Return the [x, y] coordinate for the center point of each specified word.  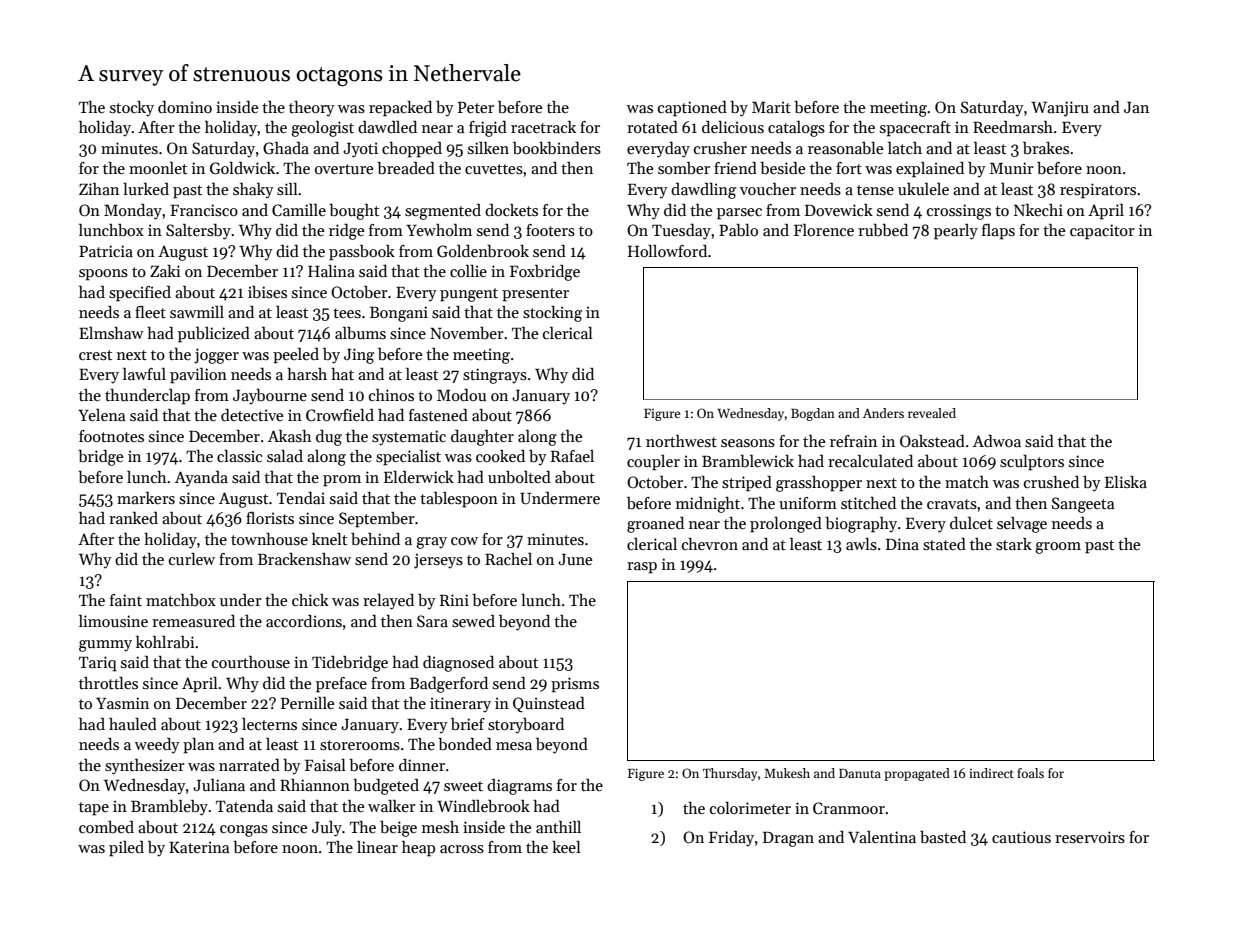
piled [126, 849]
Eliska [1126, 482]
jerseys [438, 561]
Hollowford [667, 251]
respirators [1098, 191]
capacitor [1102, 232]
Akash [289, 436]
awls [861, 544]
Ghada [286, 148]
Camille [299, 210]
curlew [192, 559]
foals [1030, 773]
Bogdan [813, 414]
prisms [575, 685]
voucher [768, 189]
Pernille [308, 703]
